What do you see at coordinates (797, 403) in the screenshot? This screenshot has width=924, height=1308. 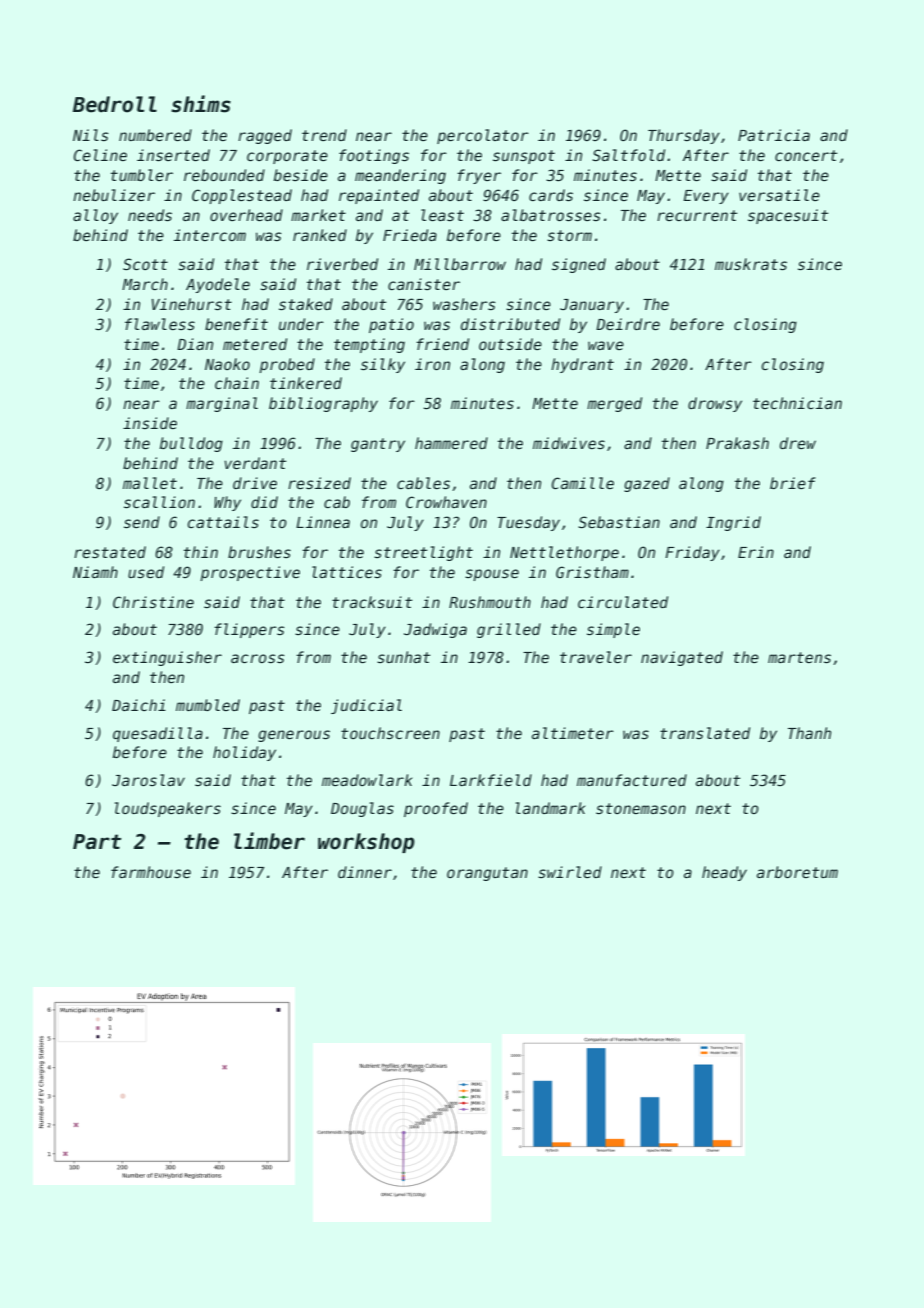 I see `technician` at bounding box center [797, 403].
